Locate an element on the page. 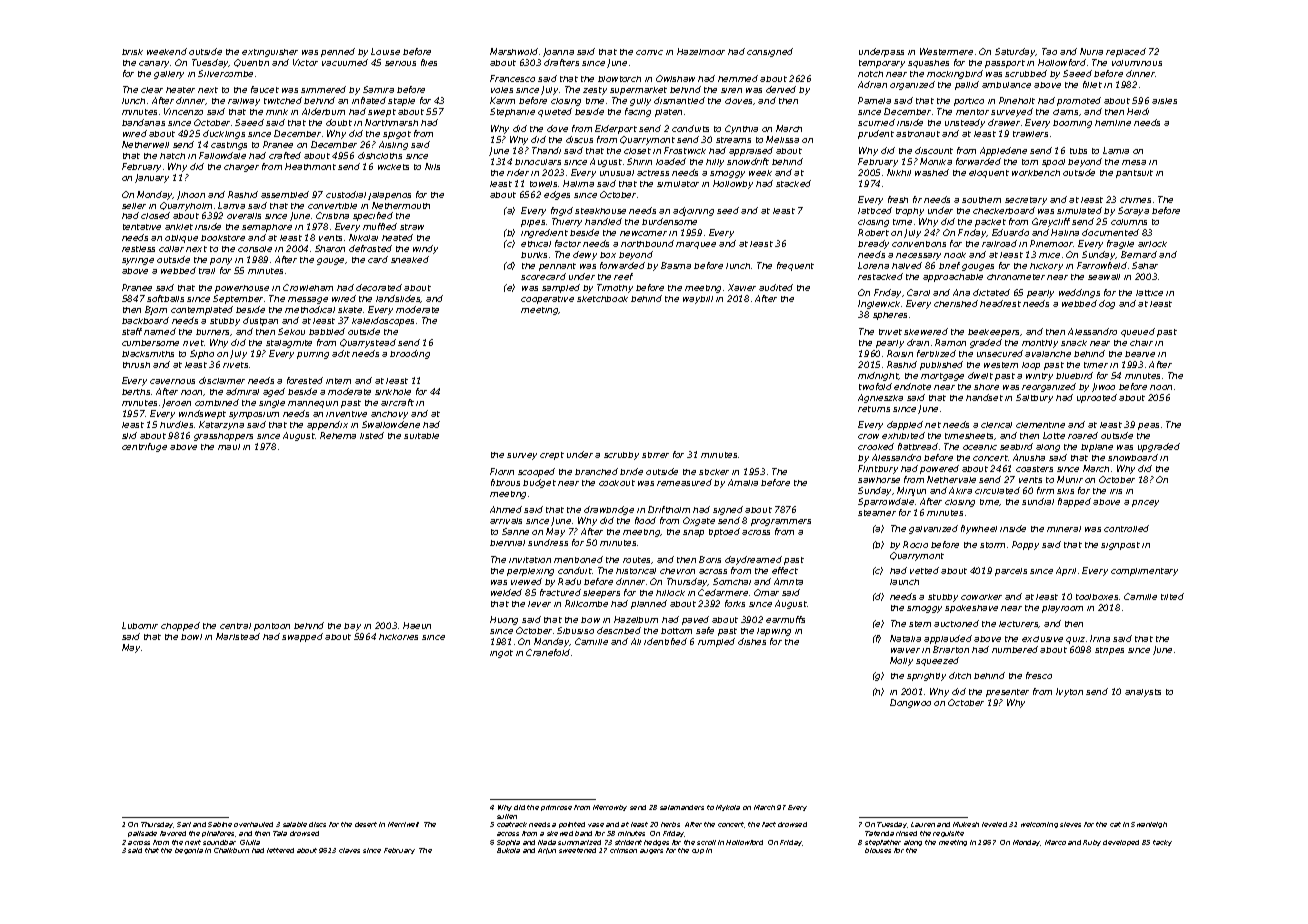  drawbridge is located at coordinates (609, 510).
